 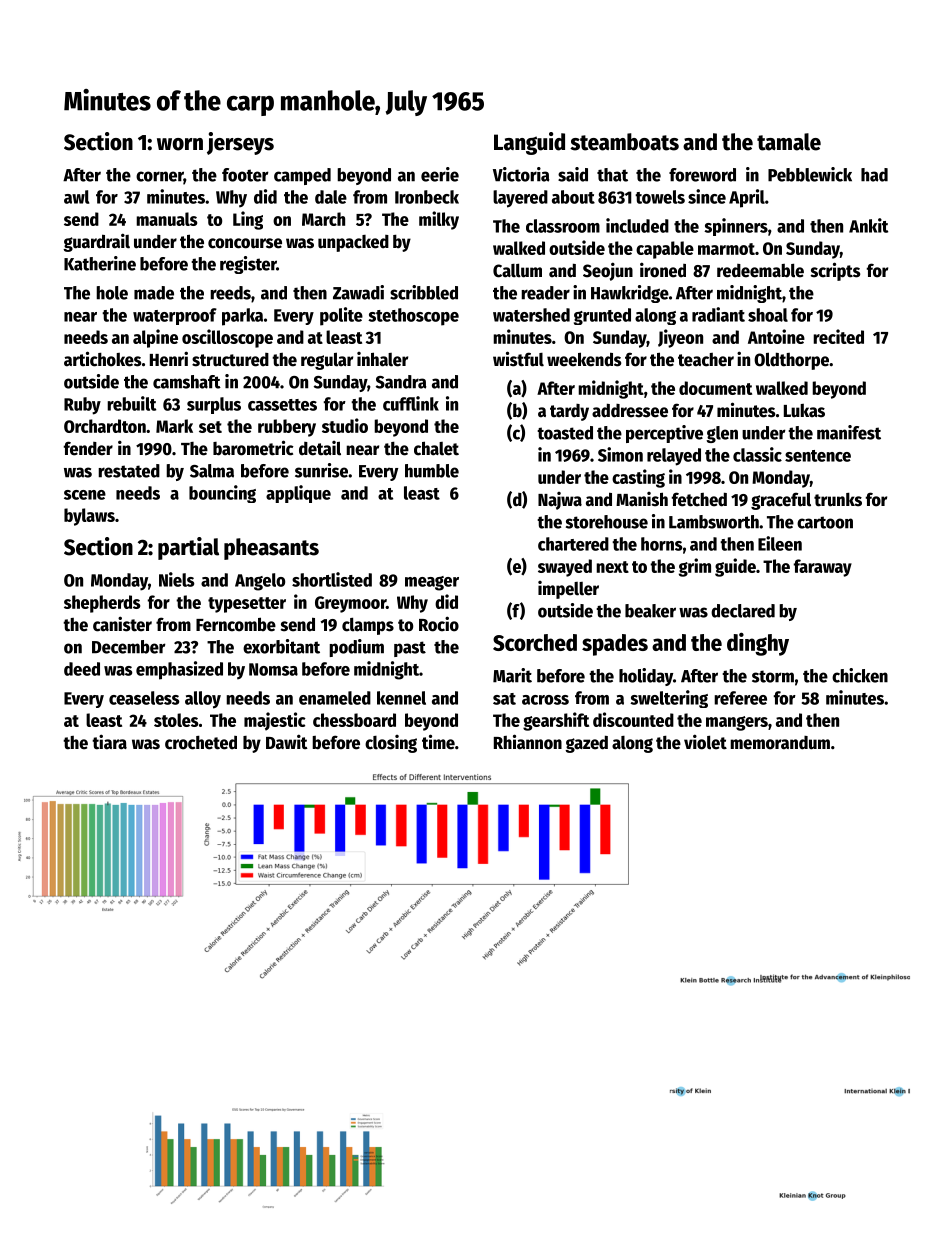 What do you see at coordinates (825, 522) in the screenshot?
I see `cartoon` at bounding box center [825, 522].
